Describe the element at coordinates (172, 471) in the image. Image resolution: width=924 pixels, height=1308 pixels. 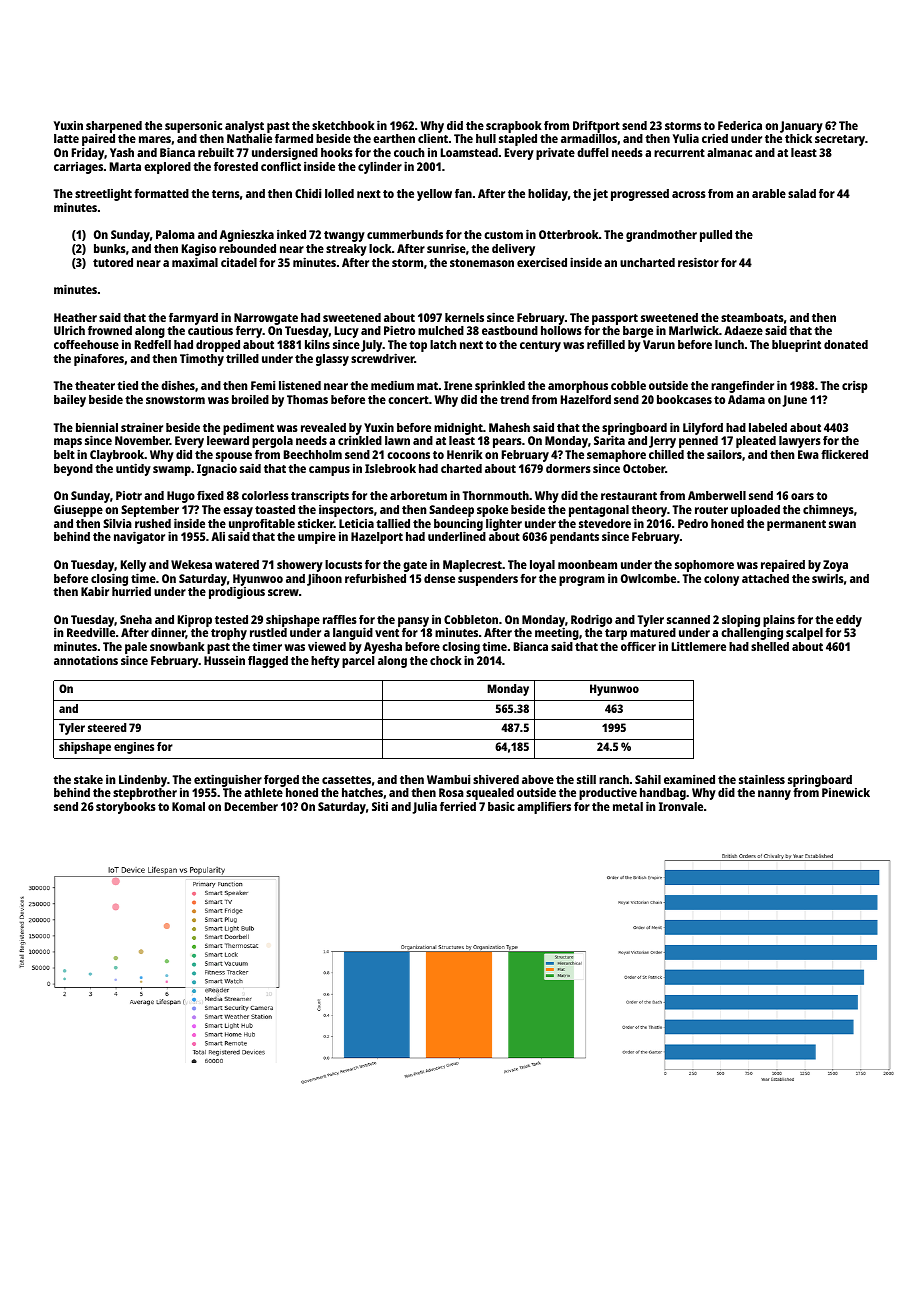
I see `swamp` at that location.
